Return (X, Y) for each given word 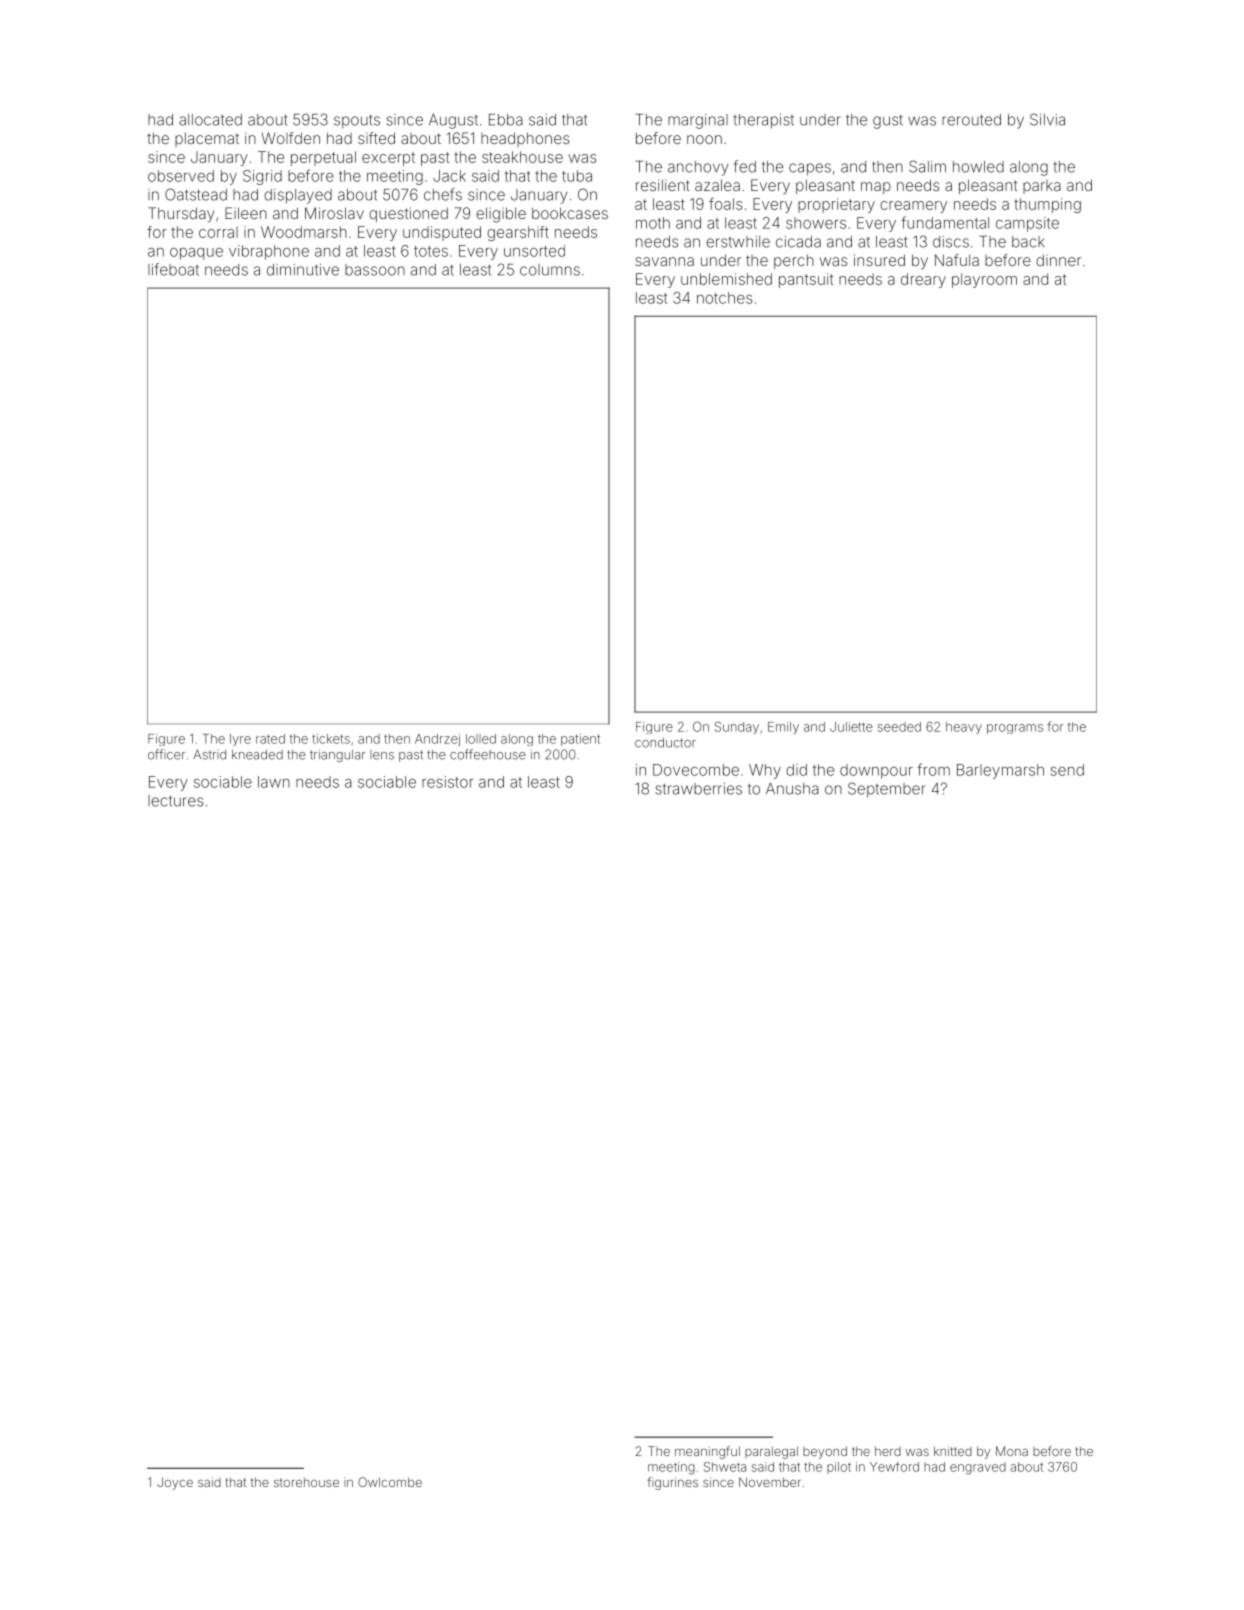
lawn (274, 782)
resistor (447, 782)
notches (724, 298)
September (886, 790)
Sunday (737, 728)
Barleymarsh (1000, 771)
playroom (984, 280)
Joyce (175, 1483)
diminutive (303, 270)
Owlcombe (390, 1482)
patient (580, 740)
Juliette (851, 727)
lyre (240, 740)
